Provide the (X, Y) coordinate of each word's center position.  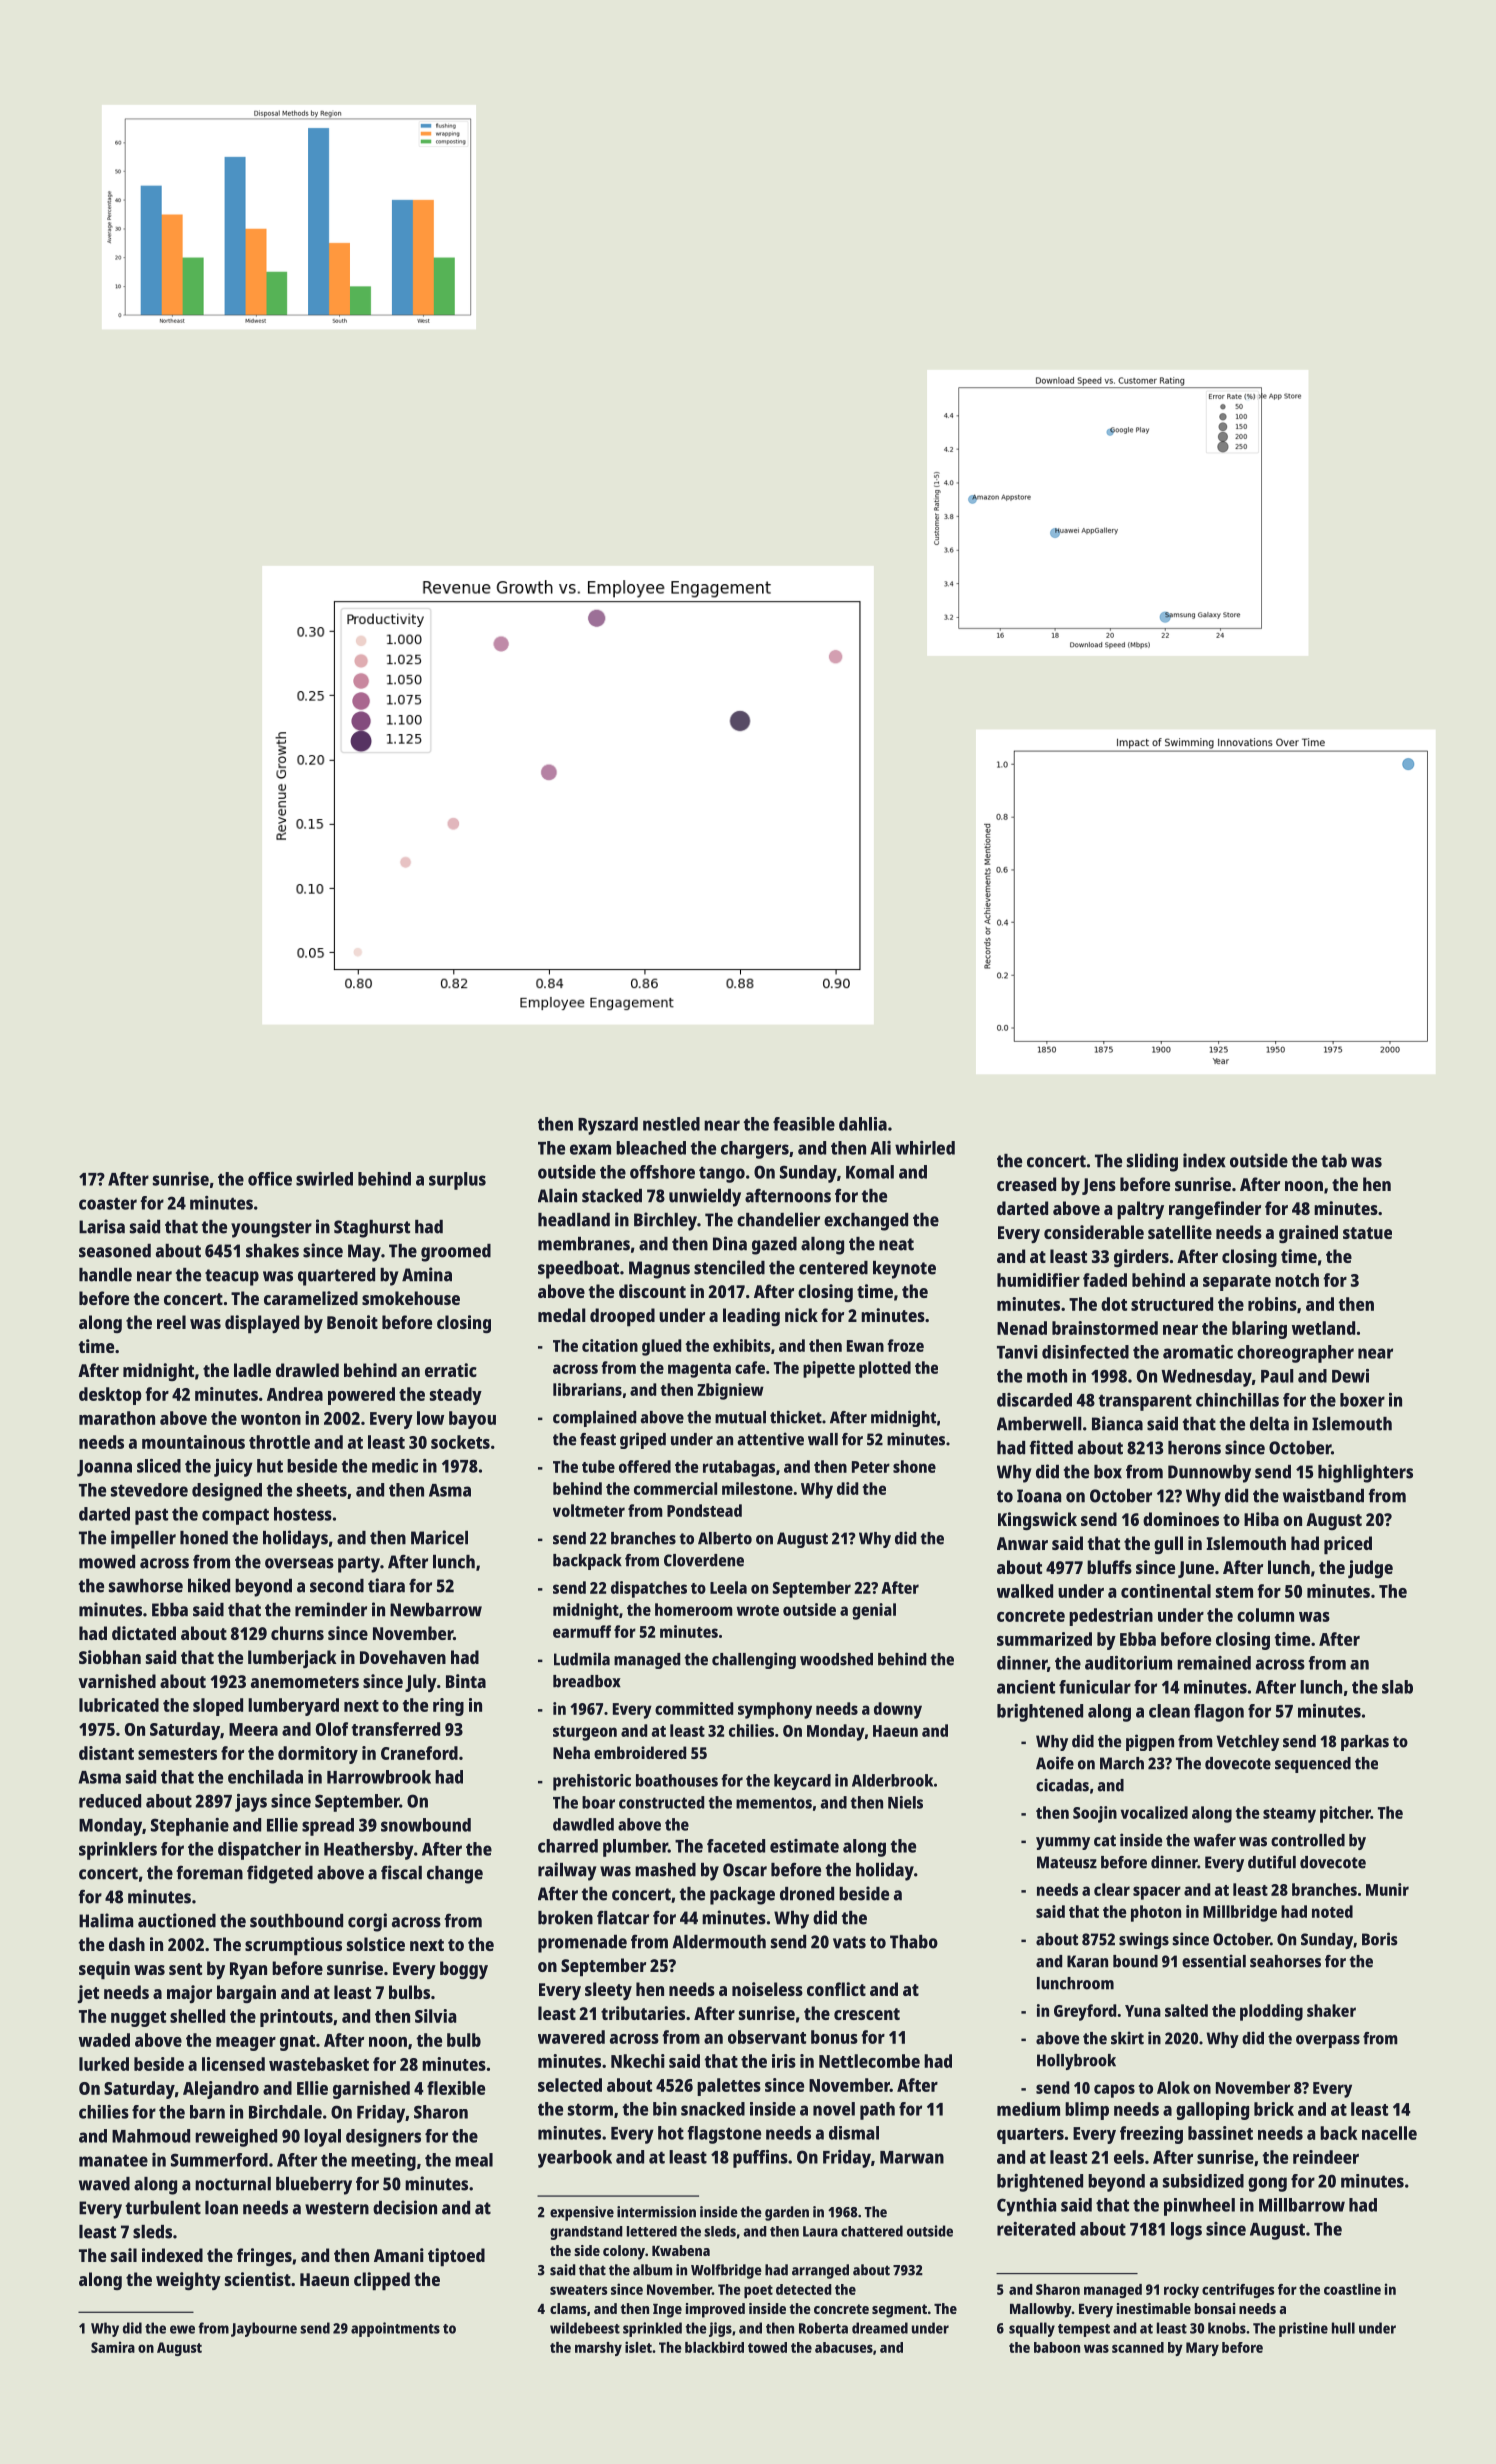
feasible (804, 1124)
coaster (108, 1203)
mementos (774, 1803)
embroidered (640, 1752)
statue (1367, 1233)
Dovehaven (403, 1657)
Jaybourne (264, 2329)
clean (1169, 1711)
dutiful (1272, 1862)
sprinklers (118, 1851)
